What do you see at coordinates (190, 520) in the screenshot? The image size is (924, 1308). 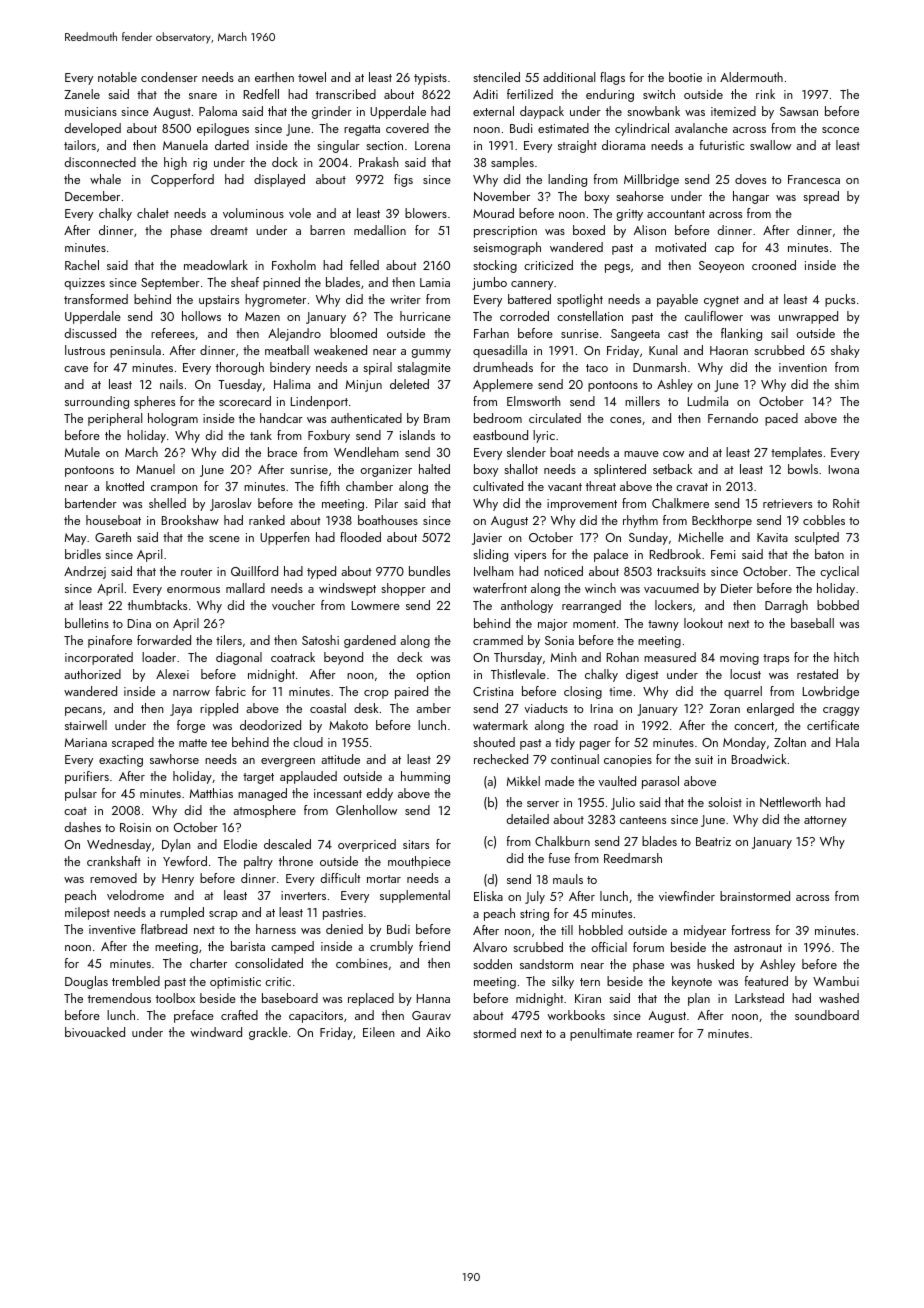 I see `Brookshaw` at bounding box center [190, 520].
